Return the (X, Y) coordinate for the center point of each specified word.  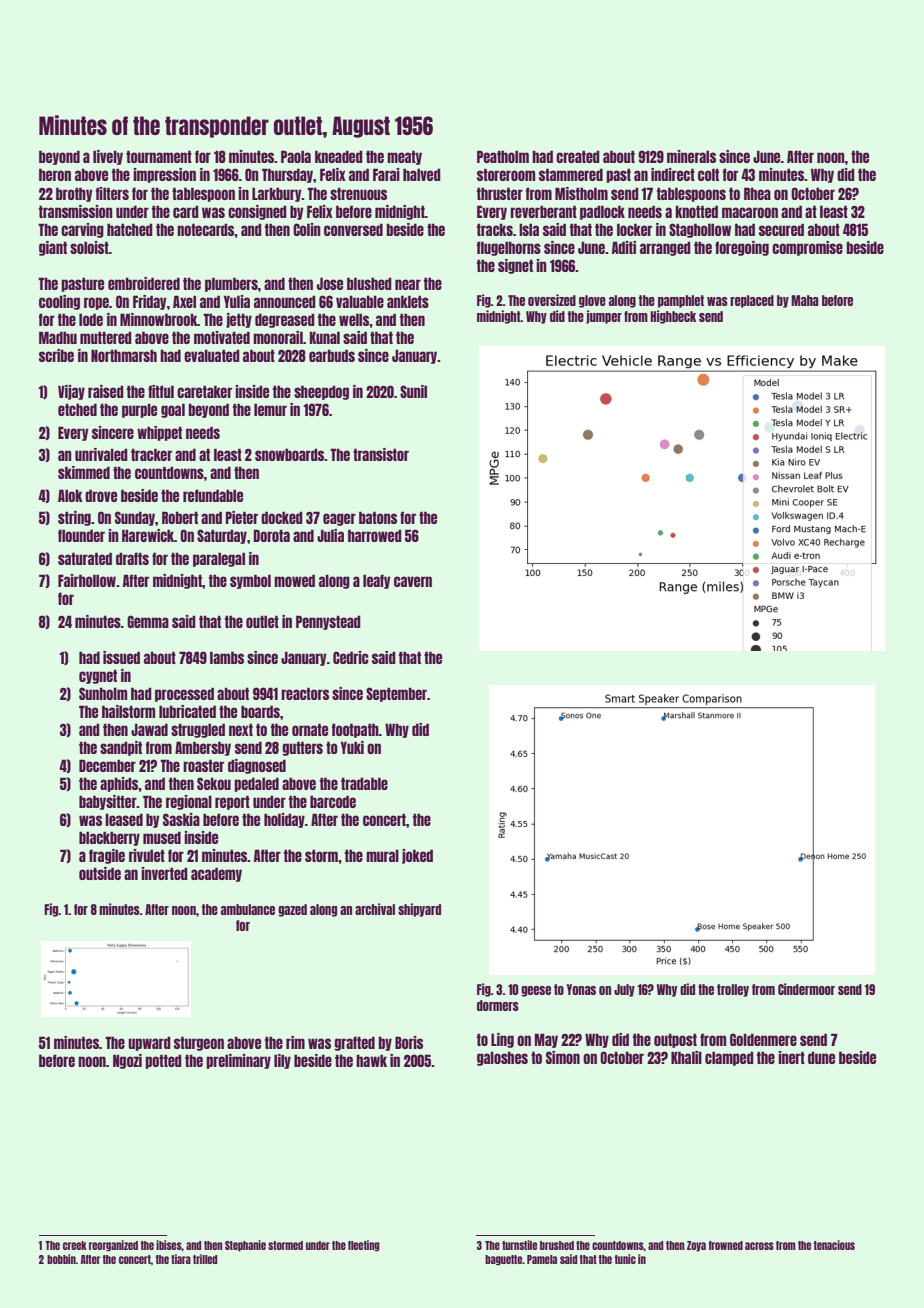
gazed (292, 910)
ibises (169, 1245)
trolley (733, 990)
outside (100, 873)
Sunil (413, 391)
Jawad (149, 729)
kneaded (339, 156)
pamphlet (681, 301)
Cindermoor (806, 989)
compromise (807, 248)
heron (55, 174)
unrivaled (101, 454)
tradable (364, 783)
